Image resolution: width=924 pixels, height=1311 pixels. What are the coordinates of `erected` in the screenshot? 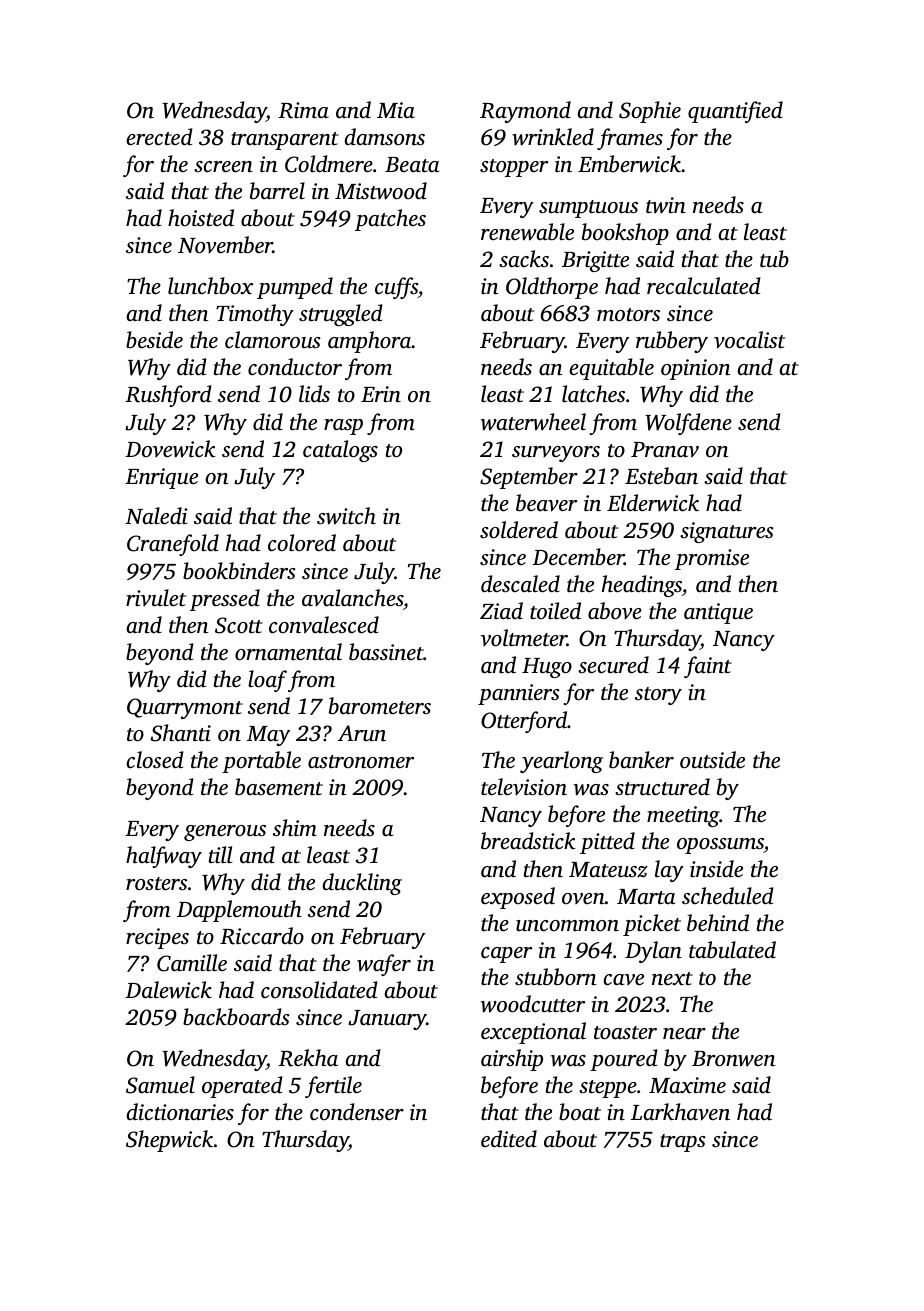 It's located at (159, 137).
